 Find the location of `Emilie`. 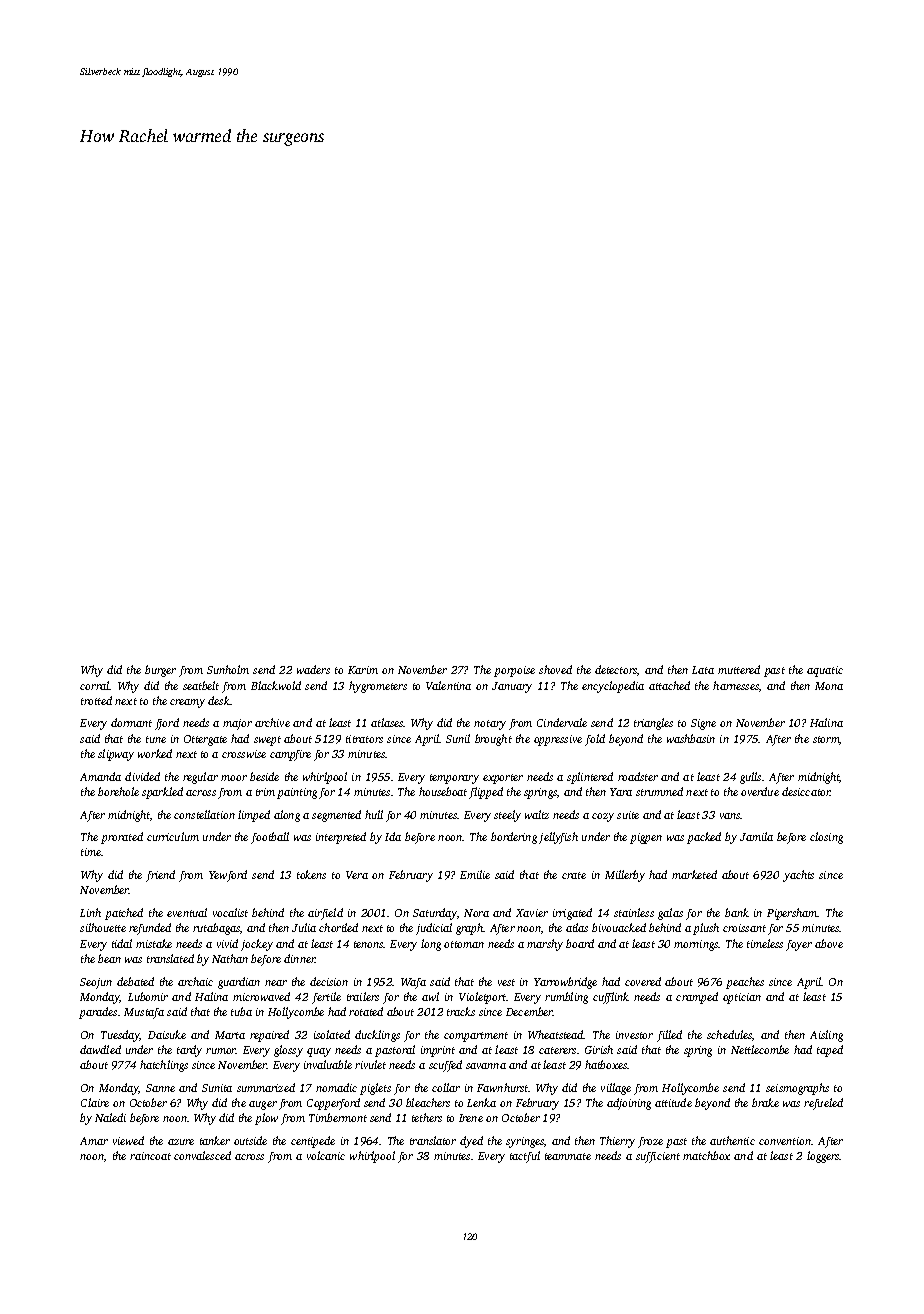

Emilie is located at coordinates (475, 874).
